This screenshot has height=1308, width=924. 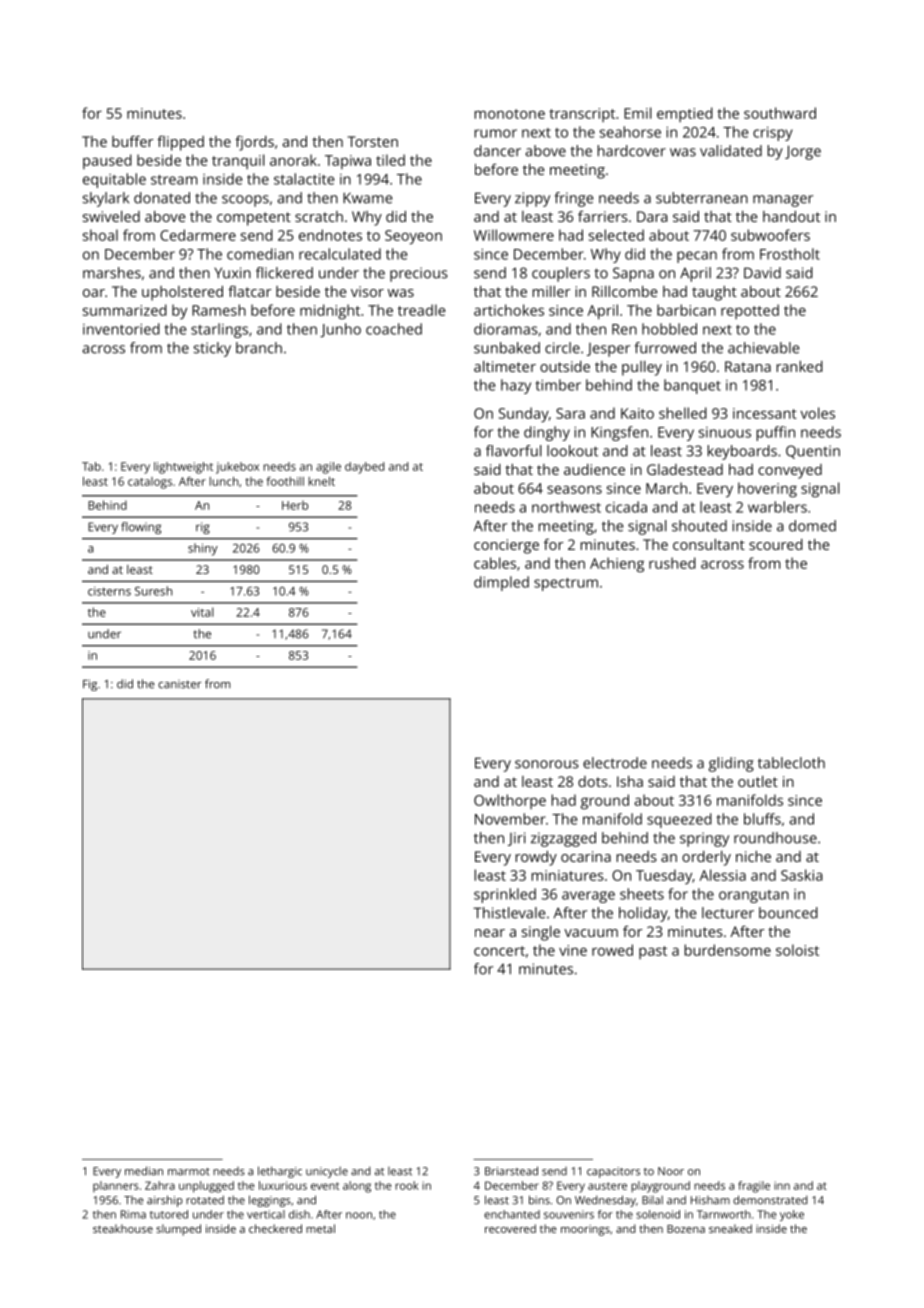 I want to click on keyboards, so click(x=742, y=452).
